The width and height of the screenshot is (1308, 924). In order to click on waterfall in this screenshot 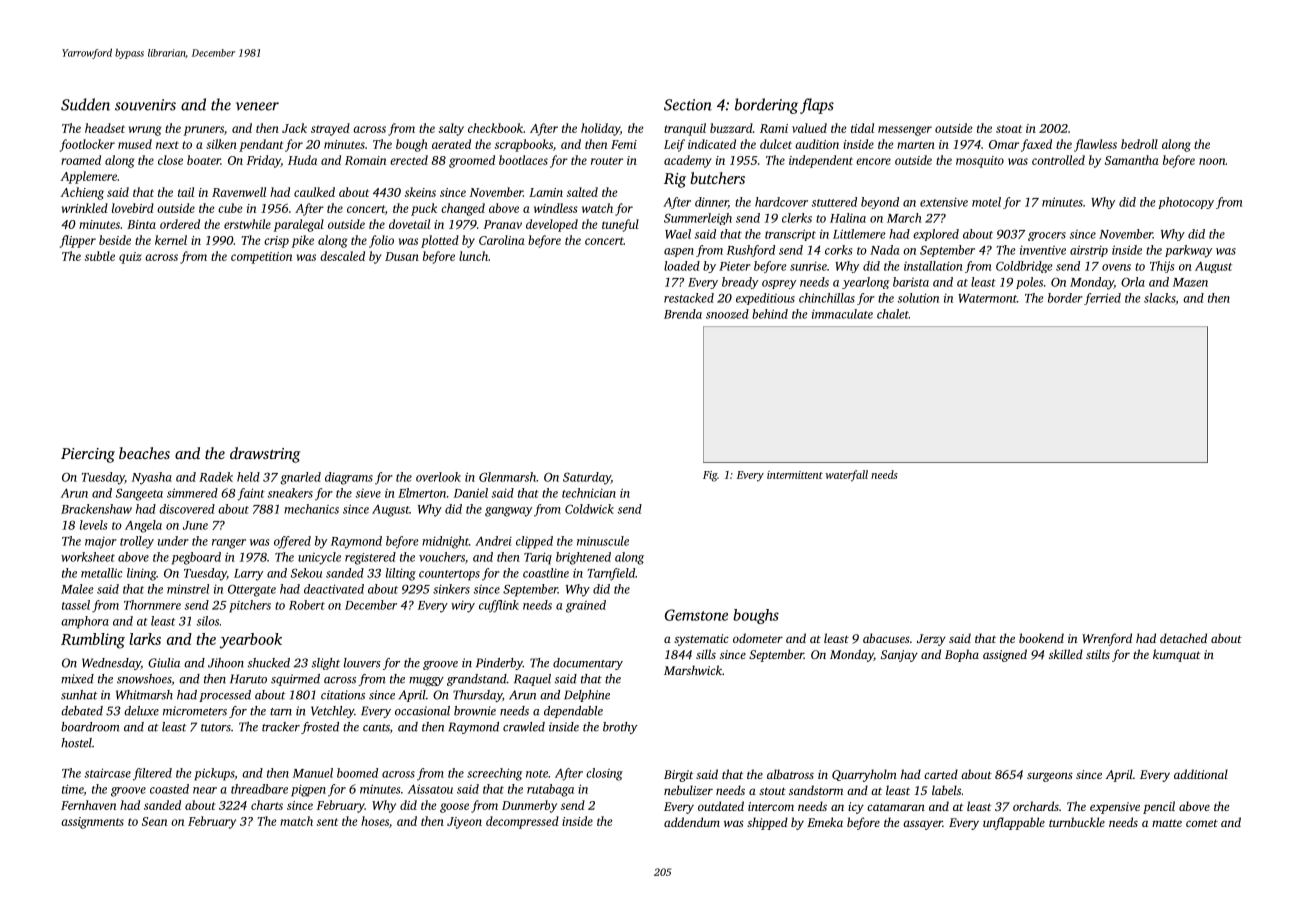, I will do `click(847, 476)`.
